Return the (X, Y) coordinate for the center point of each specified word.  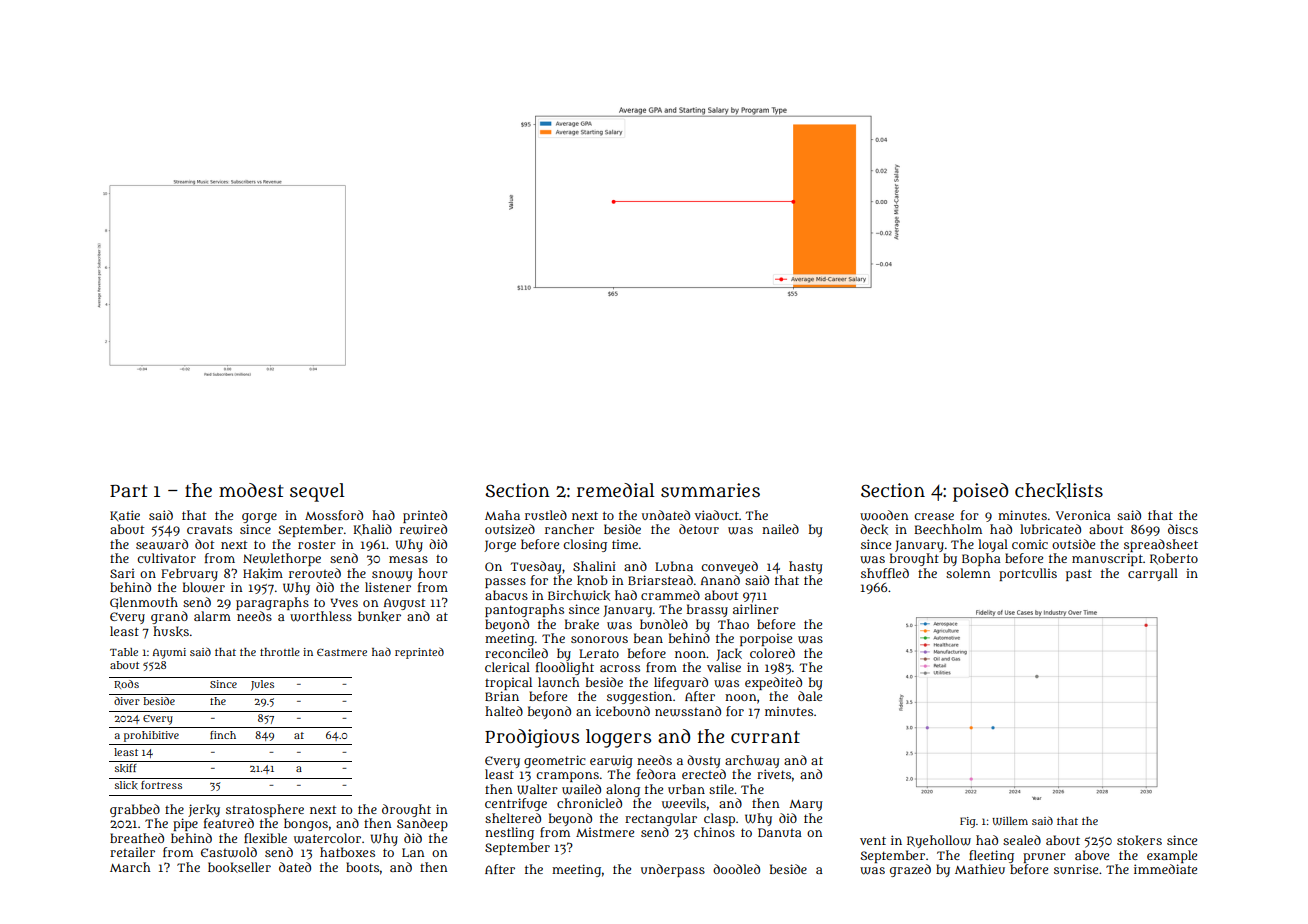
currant (765, 737)
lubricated (1050, 529)
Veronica (1083, 515)
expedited (773, 683)
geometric (555, 761)
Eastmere (342, 652)
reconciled (516, 653)
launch (559, 682)
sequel (317, 492)
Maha (502, 515)
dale (810, 696)
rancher (569, 529)
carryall (1153, 574)
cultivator (166, 558)
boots (362, 867)
